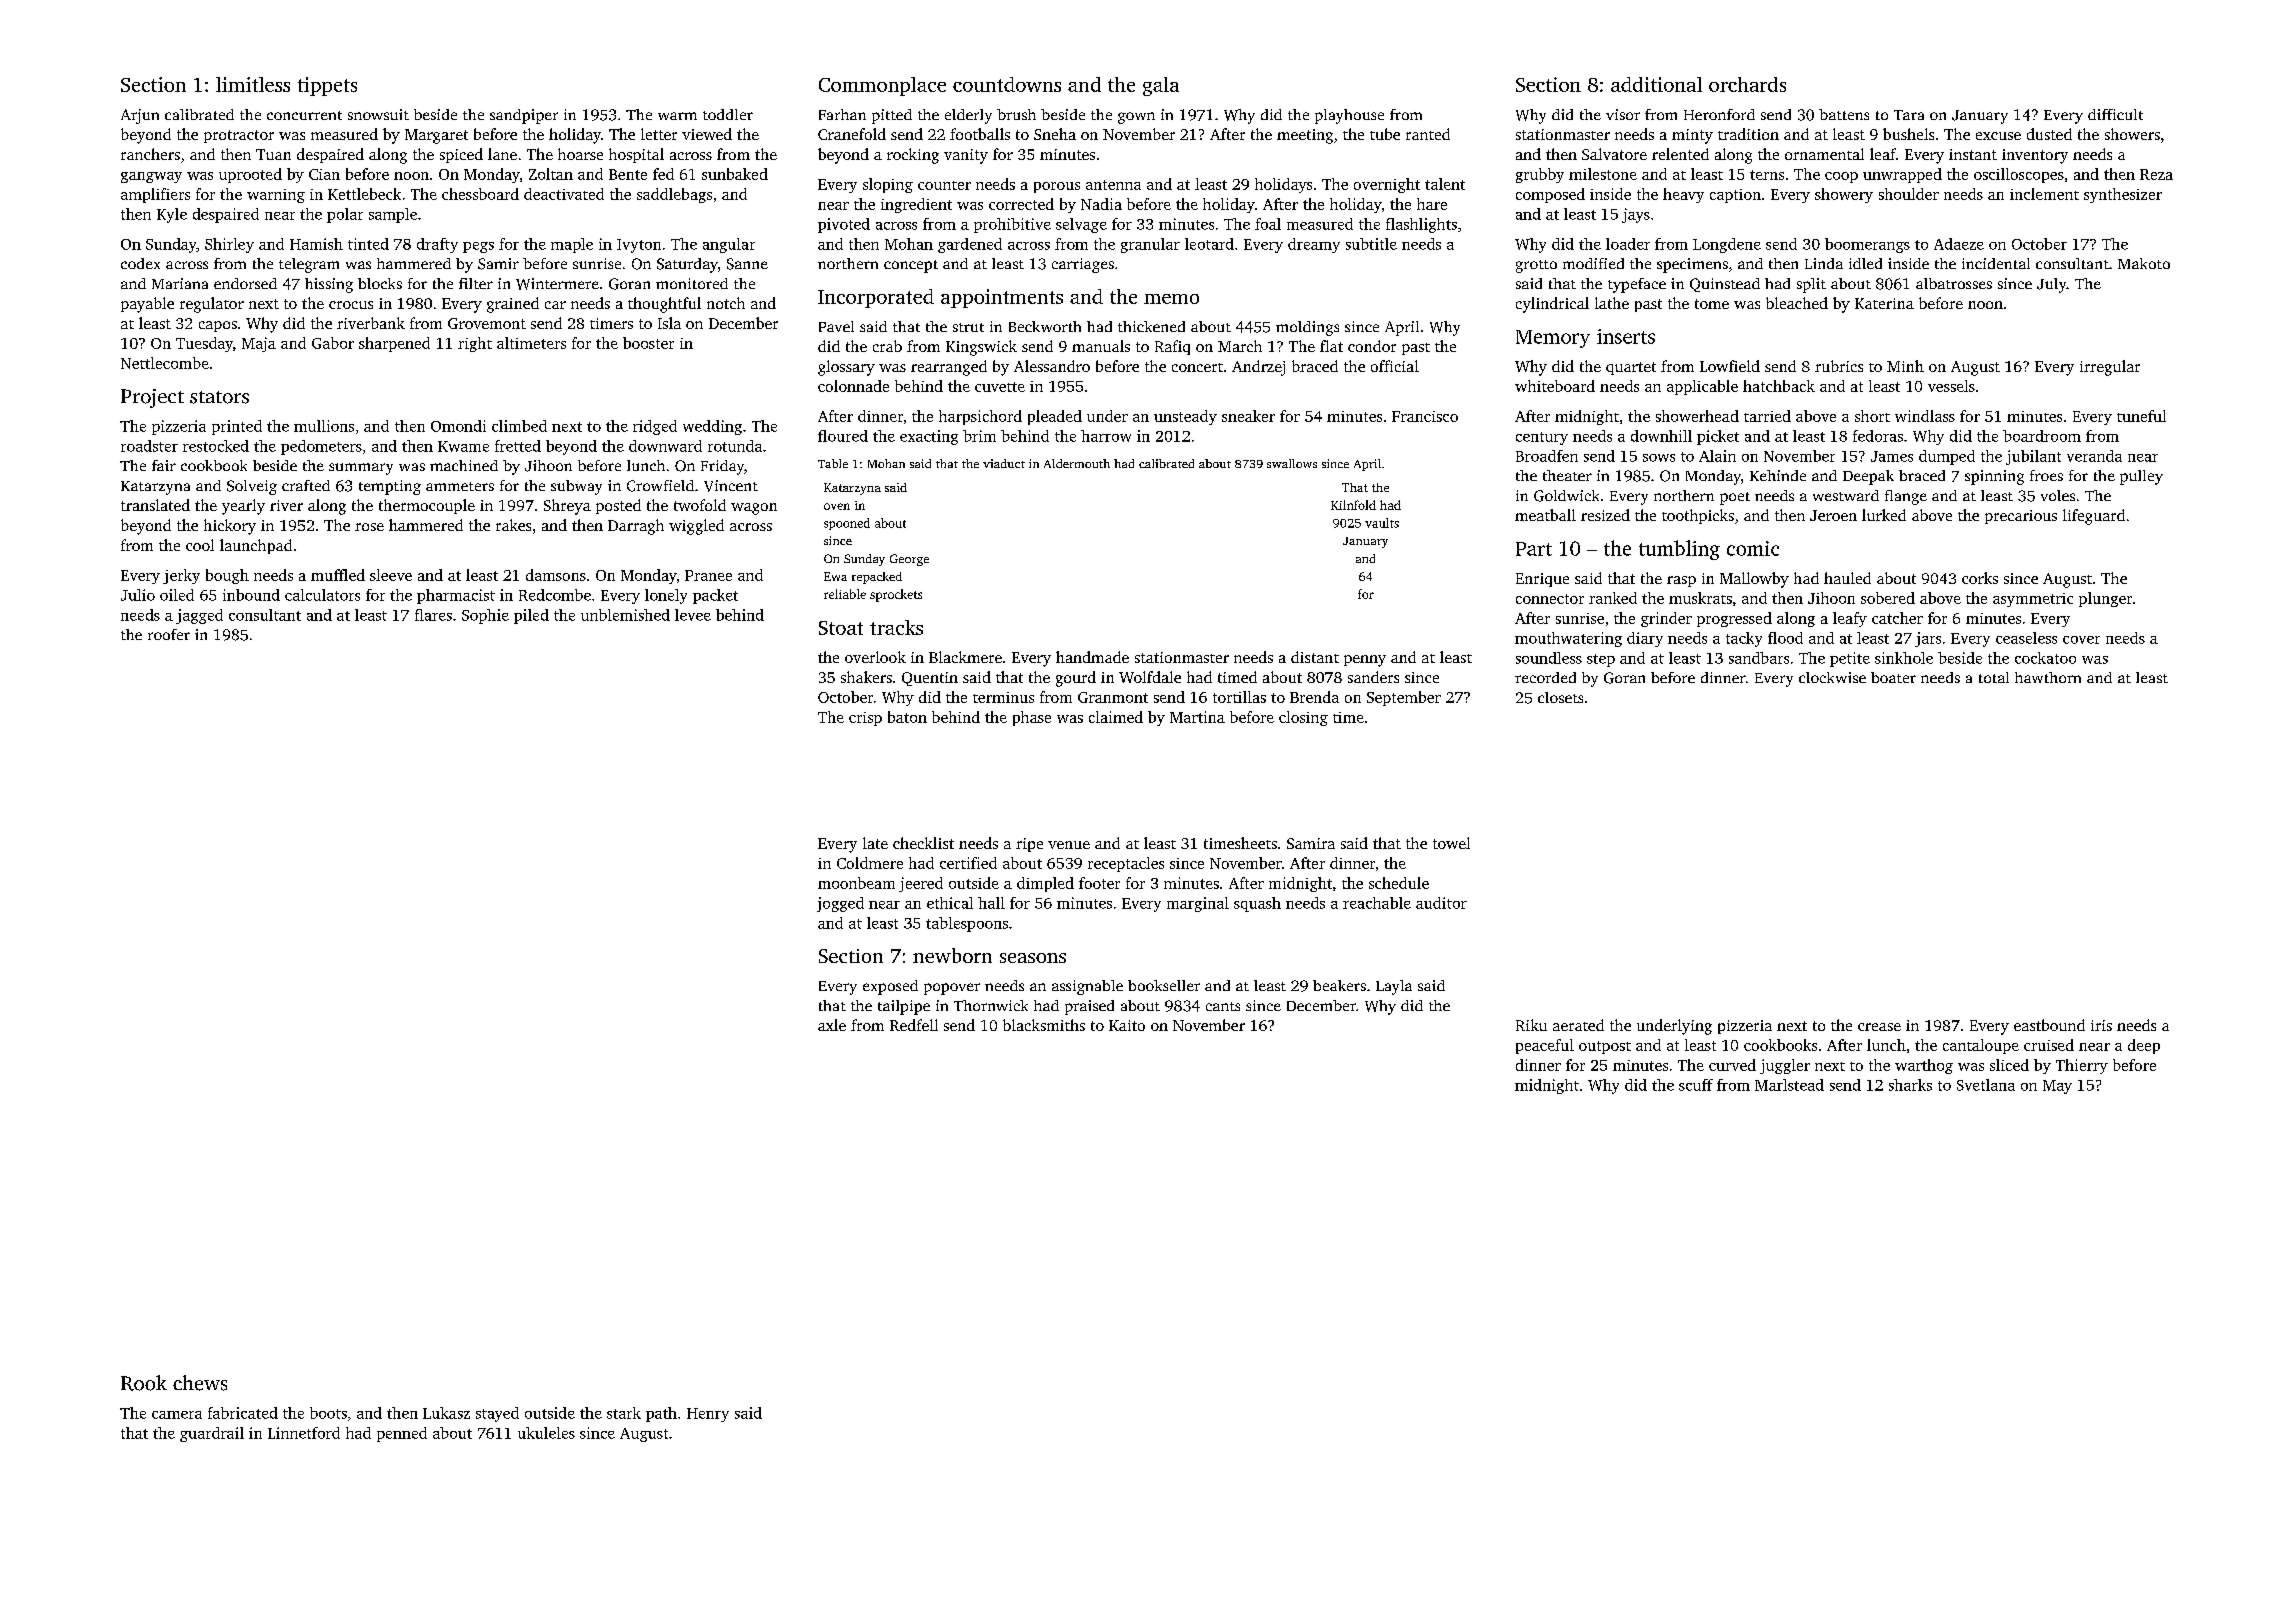  I want to click on Kaito, so click(1127, 1025).
